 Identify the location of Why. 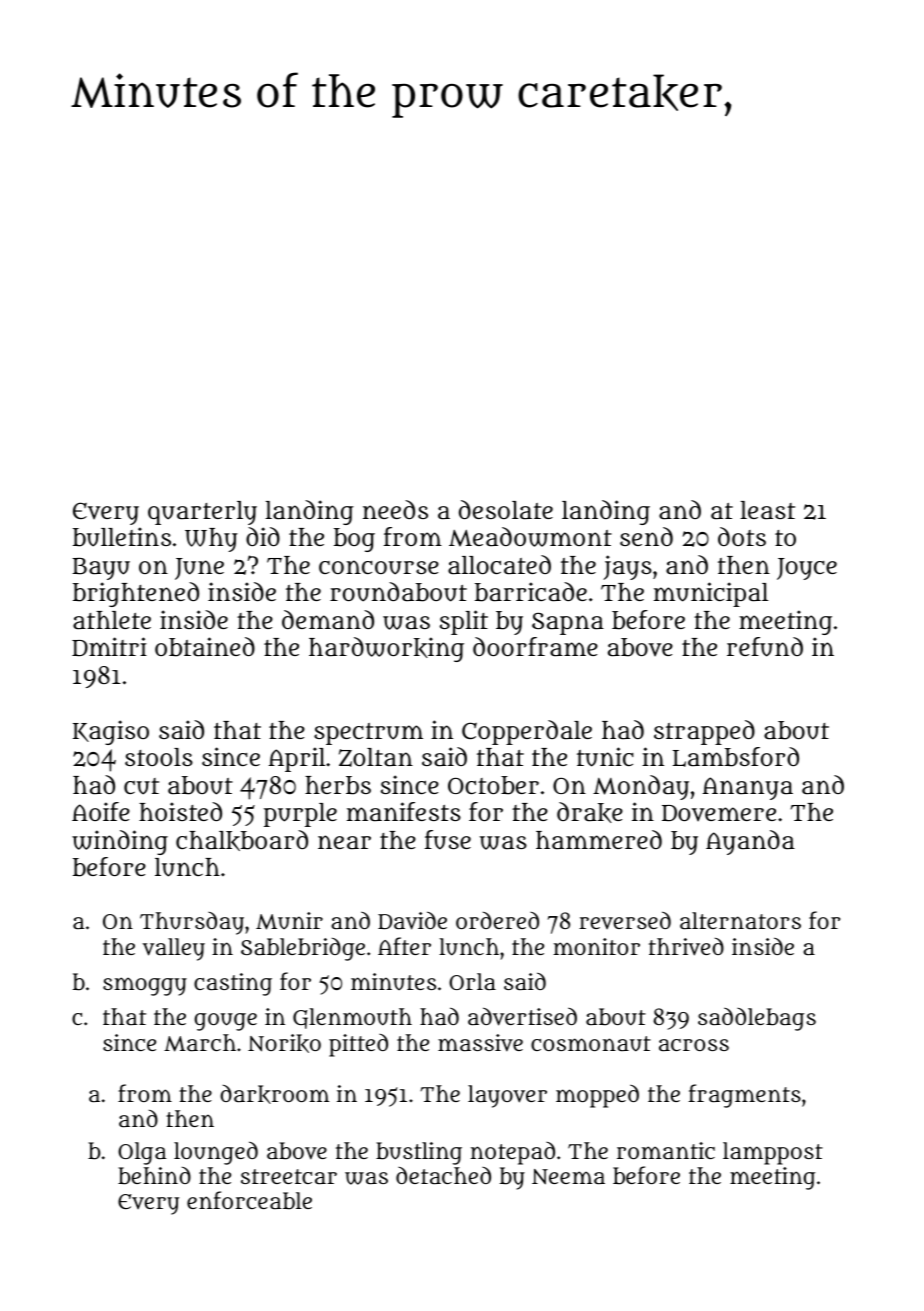
(211, 540).
